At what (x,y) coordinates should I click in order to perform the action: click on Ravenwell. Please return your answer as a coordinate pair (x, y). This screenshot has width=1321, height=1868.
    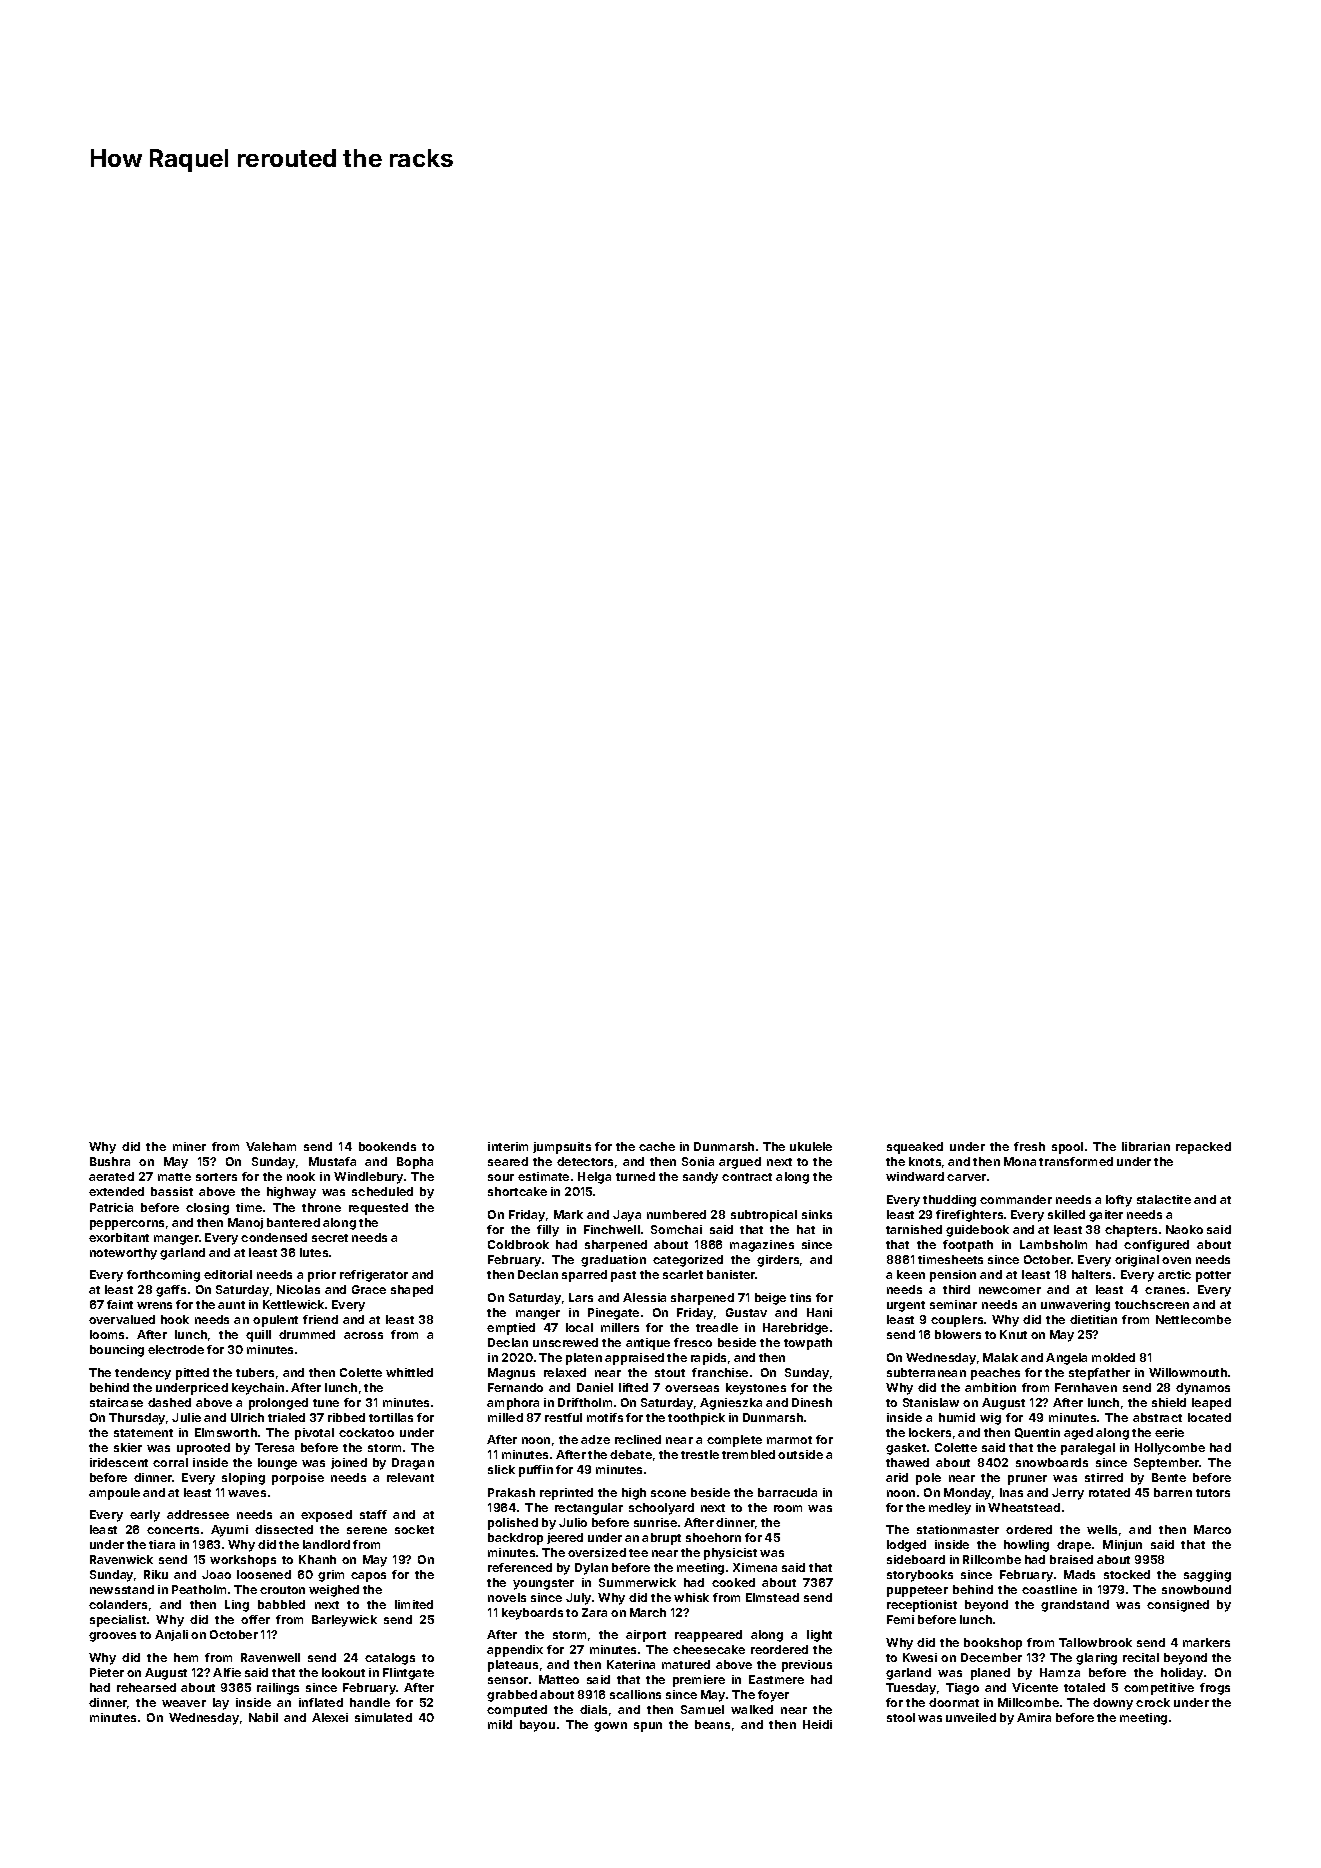
    Looking at the image, I should click on (270, 1657).
